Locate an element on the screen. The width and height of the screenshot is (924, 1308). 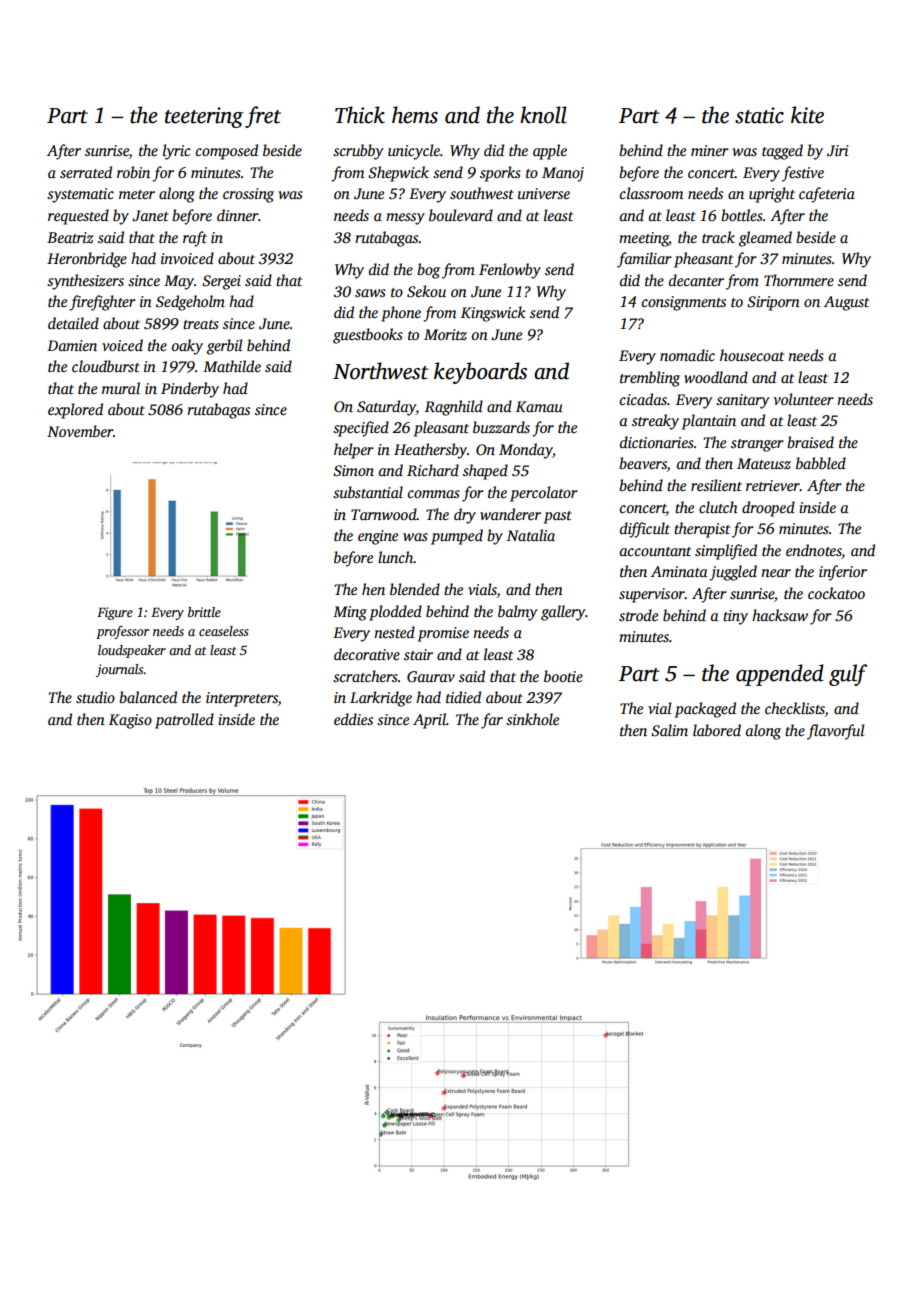
detailed is located at coordinates (73, 323).
